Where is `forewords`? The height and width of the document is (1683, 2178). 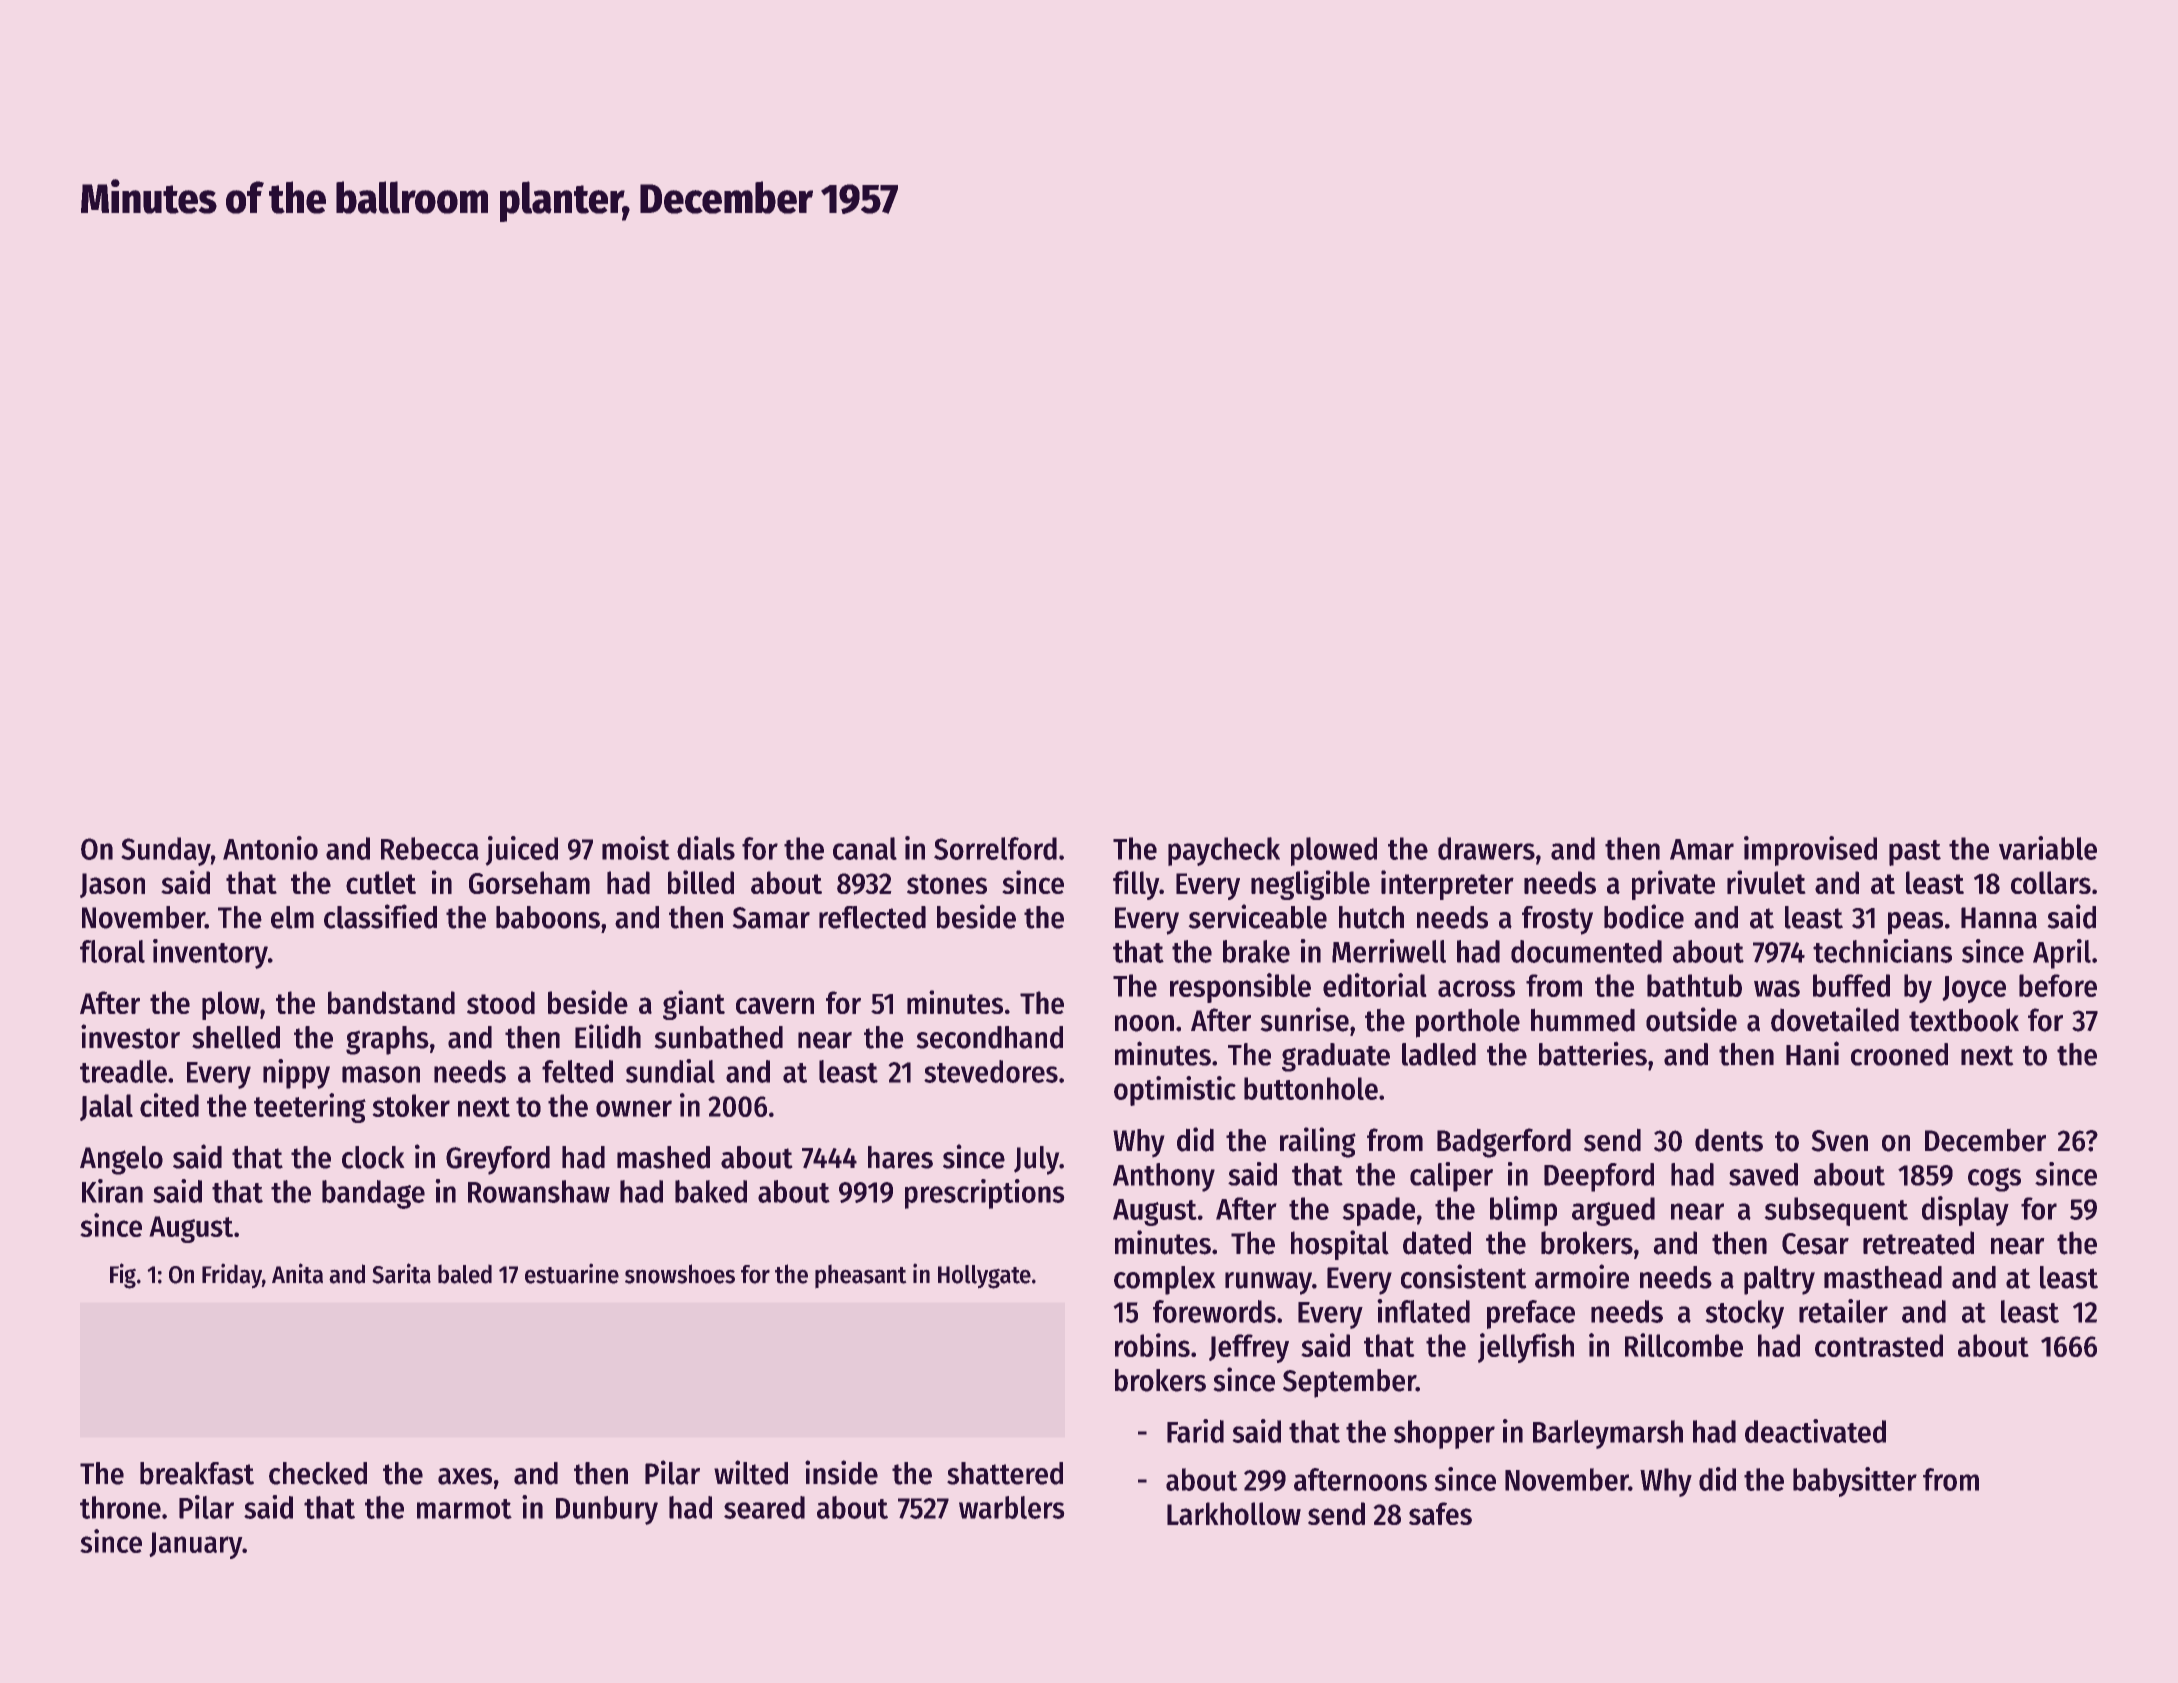
forewords is located at coordinates (1214, 1311).
